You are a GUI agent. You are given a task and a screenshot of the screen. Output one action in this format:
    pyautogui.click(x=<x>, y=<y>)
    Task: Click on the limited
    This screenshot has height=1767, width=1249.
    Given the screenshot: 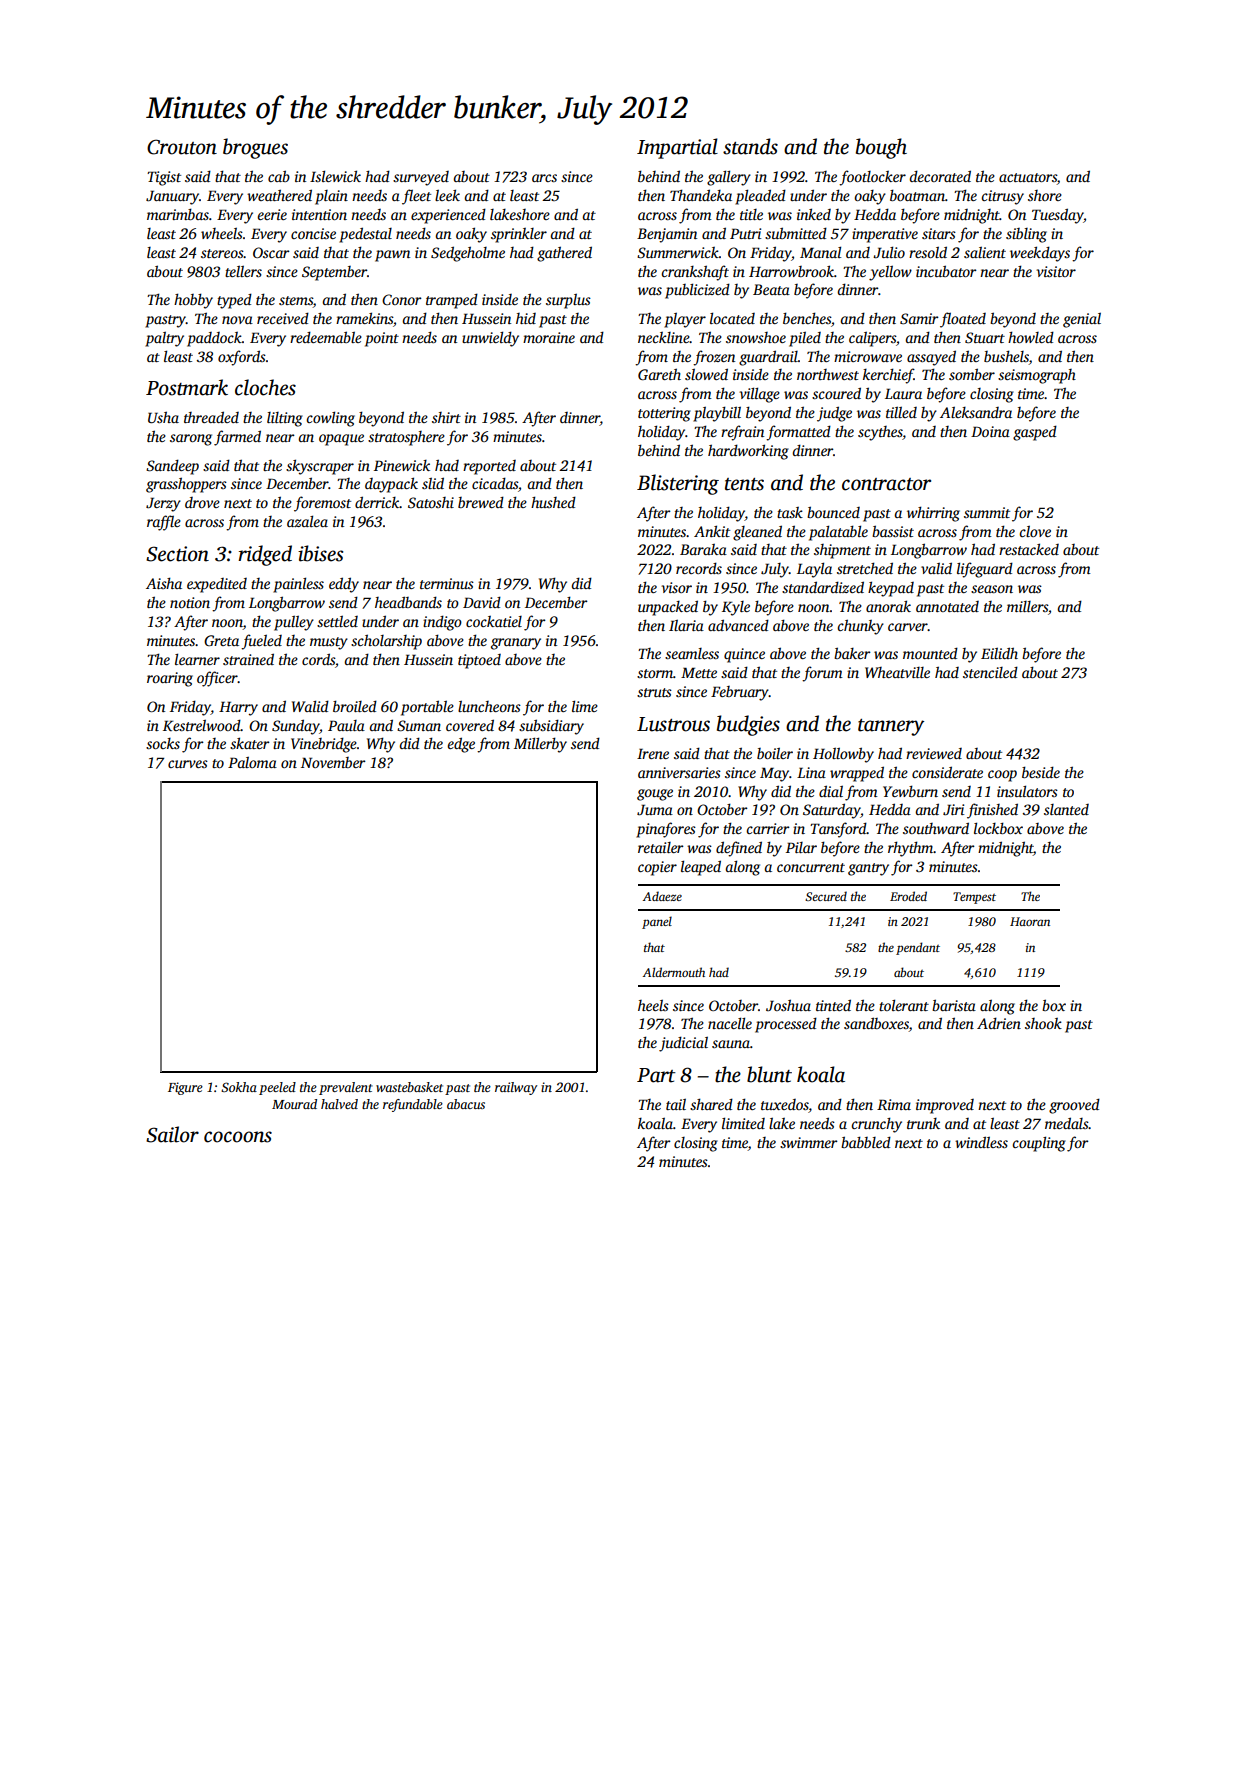 What is the action you would take?
    pyautogui.click(x=743, y=1123)
